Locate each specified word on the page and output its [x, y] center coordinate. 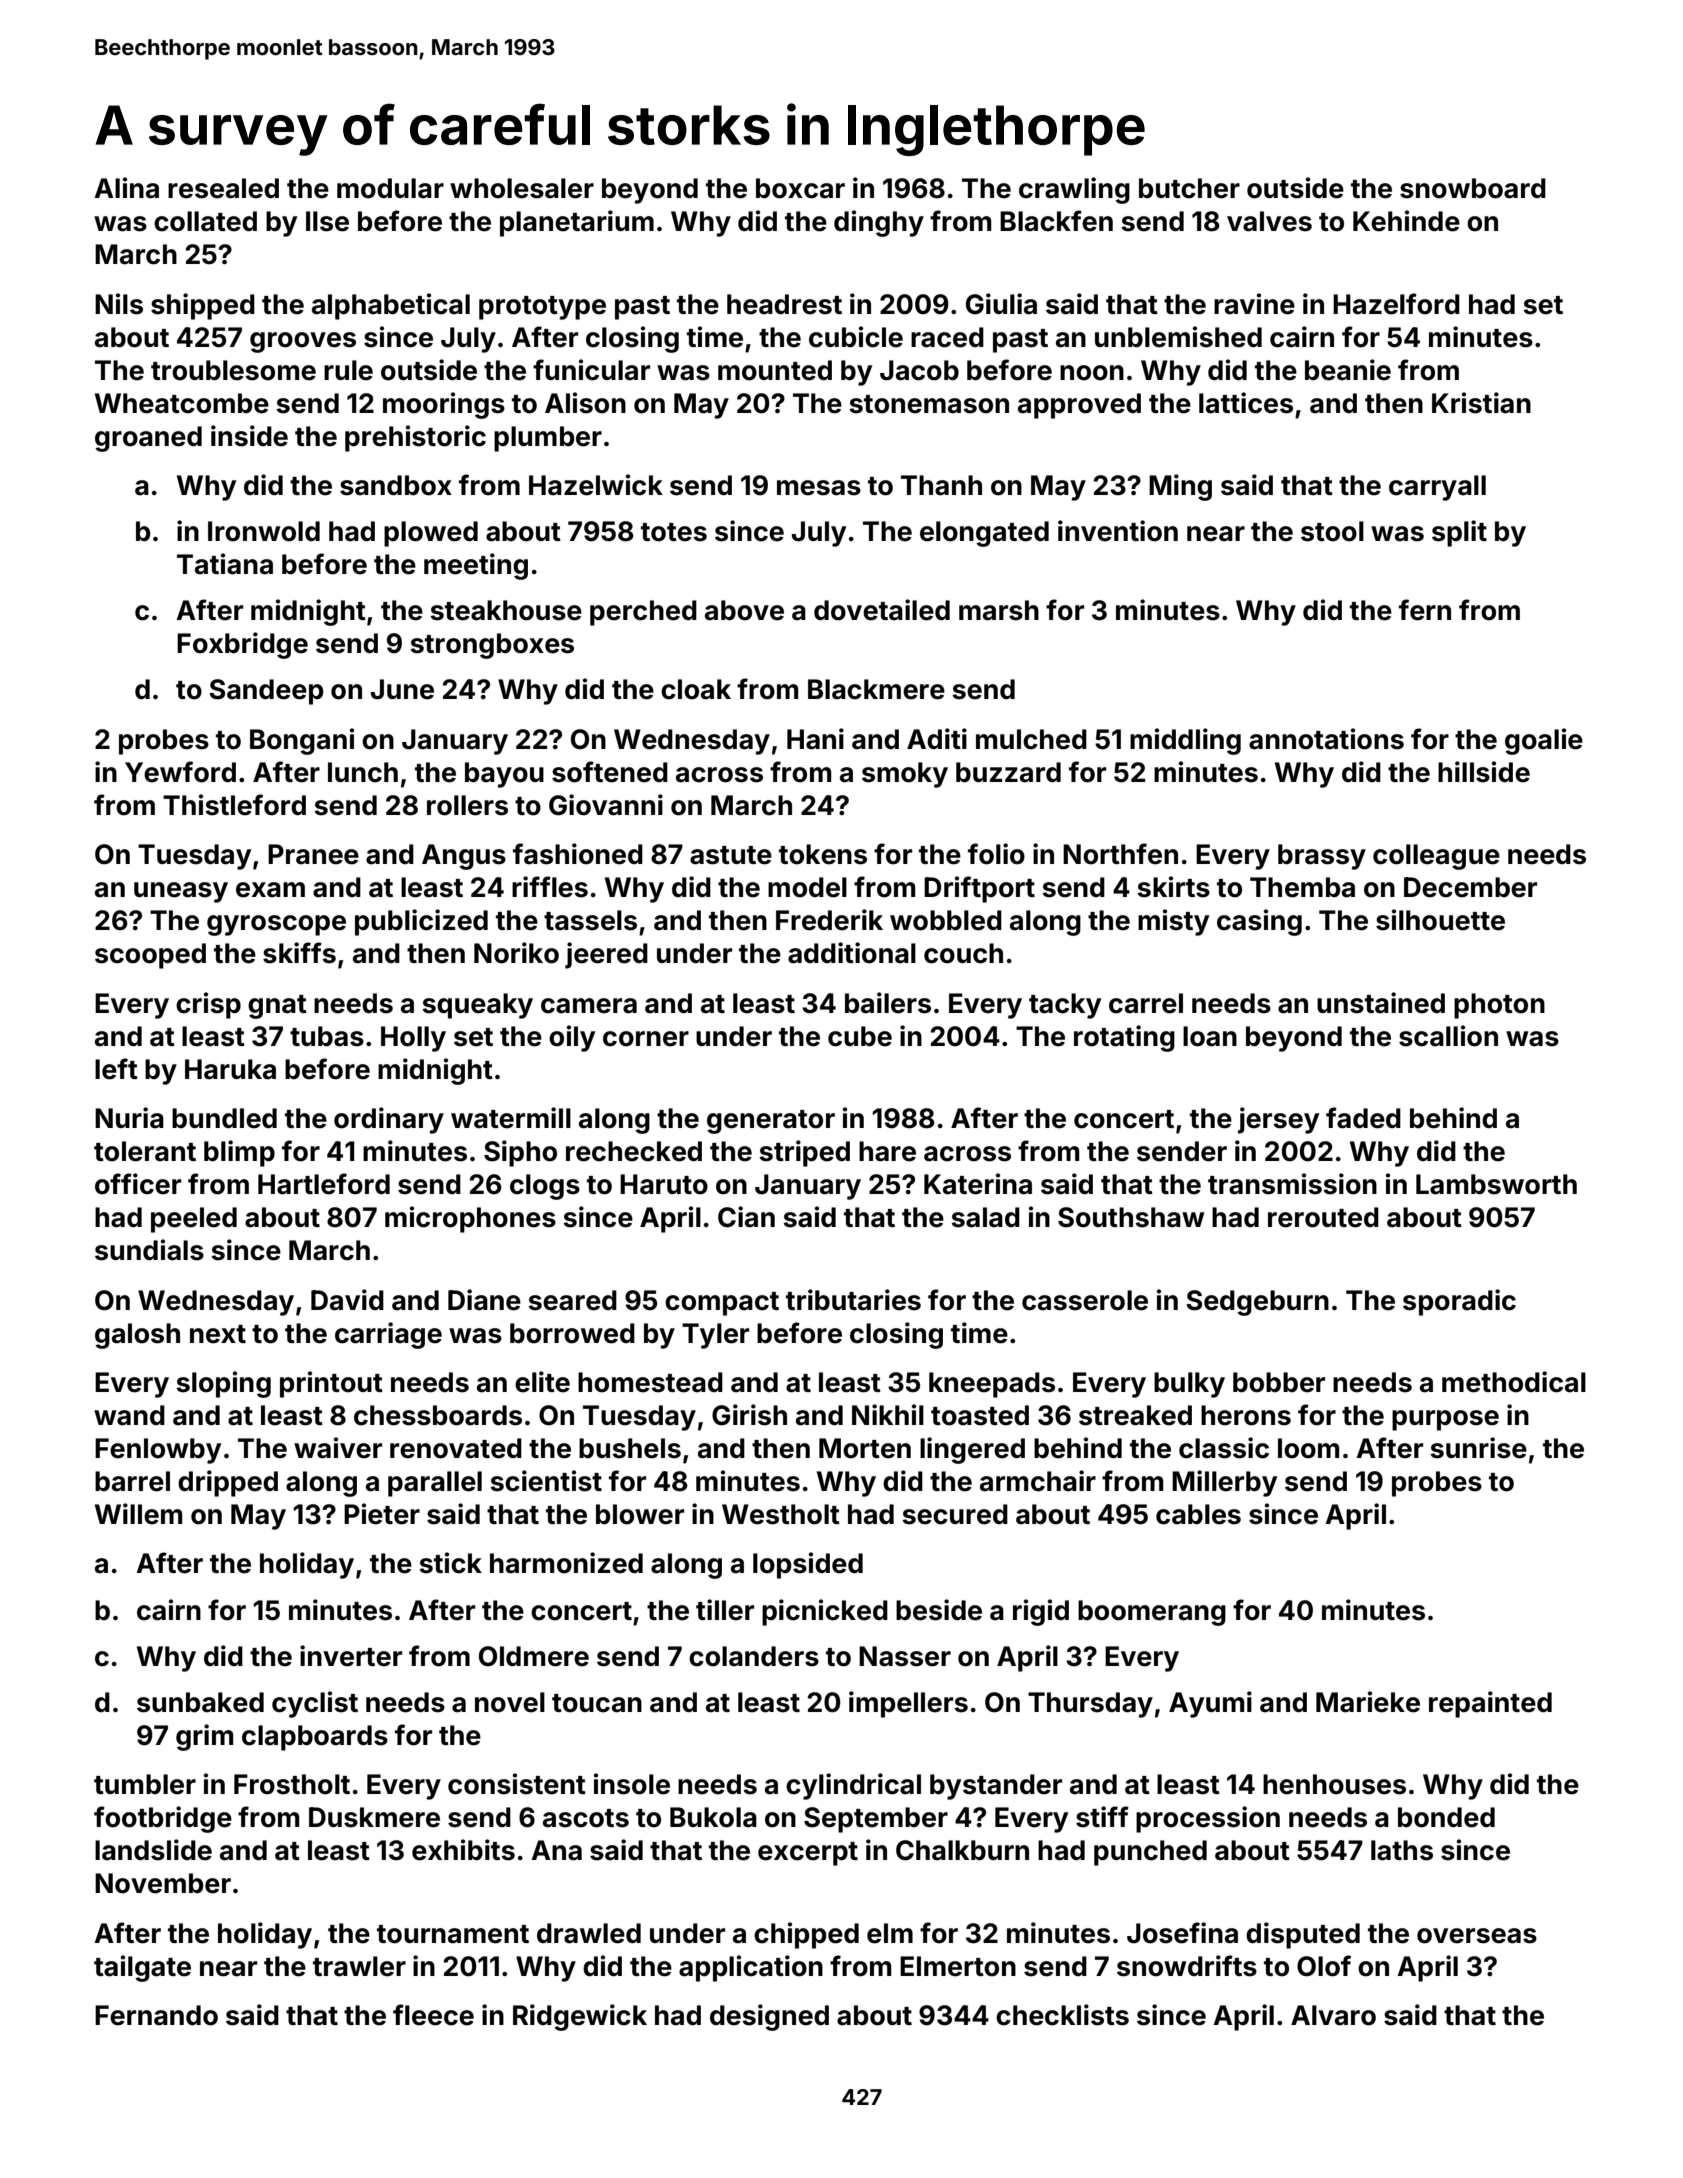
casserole [1085, 1300]
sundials [149, 1250]
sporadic [1459, 1302]
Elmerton [958, 1966]
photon [1499, 1006]
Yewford [180, 772]
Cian [746, 1217]
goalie [1544, 741]
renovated [456, 1448]
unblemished [1178, 337]
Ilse [327, 221]
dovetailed [882, 610]
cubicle [856, 337]
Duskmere [374, 1817]
